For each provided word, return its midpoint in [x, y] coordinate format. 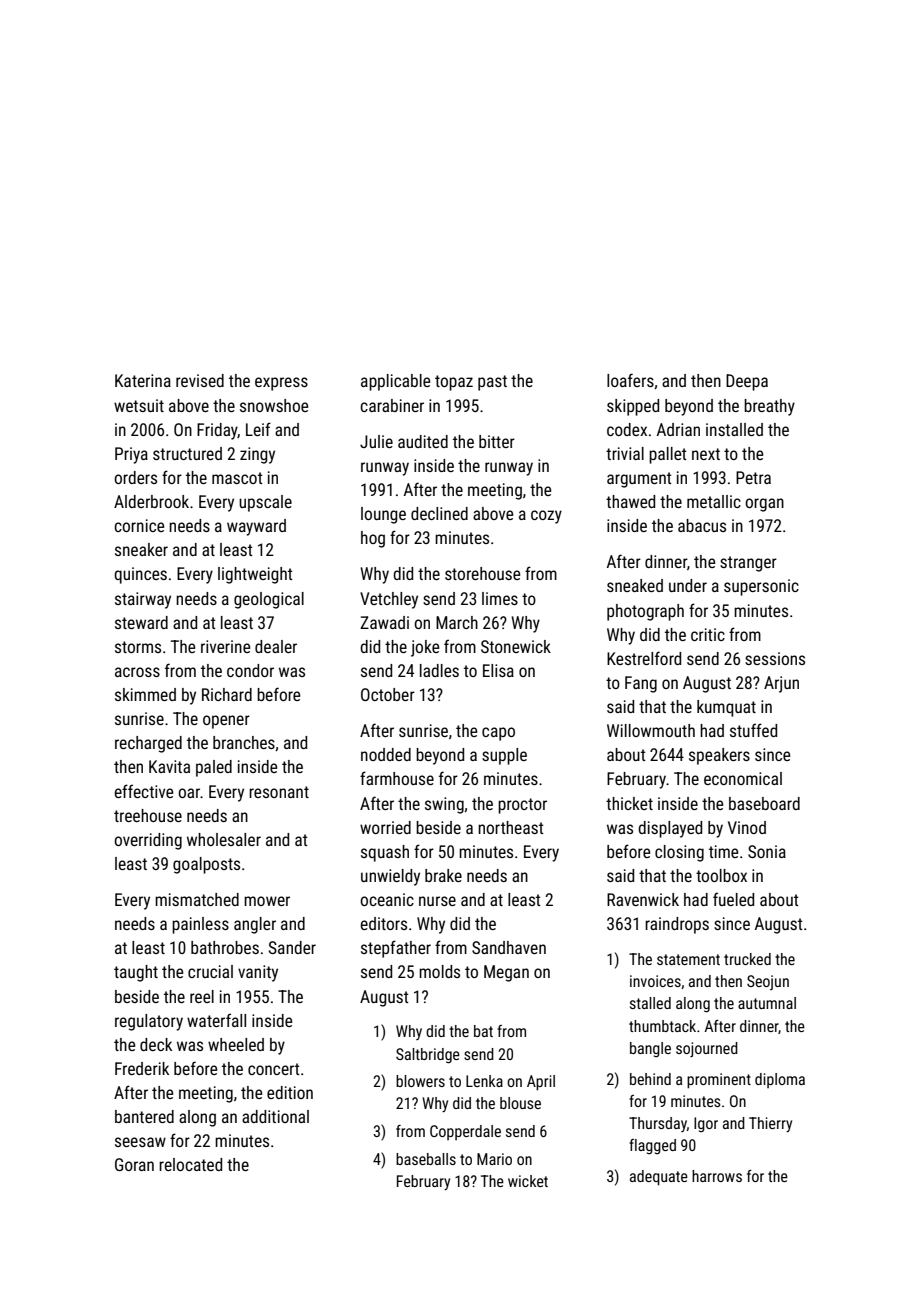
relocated [190, 1164]
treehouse [148, 815]
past [492, 383]
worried [385, 827]
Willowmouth [651, 730]
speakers [719, 756]
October [388, 694]
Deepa [747, 382]
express [281, 384]
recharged [148, 744]
